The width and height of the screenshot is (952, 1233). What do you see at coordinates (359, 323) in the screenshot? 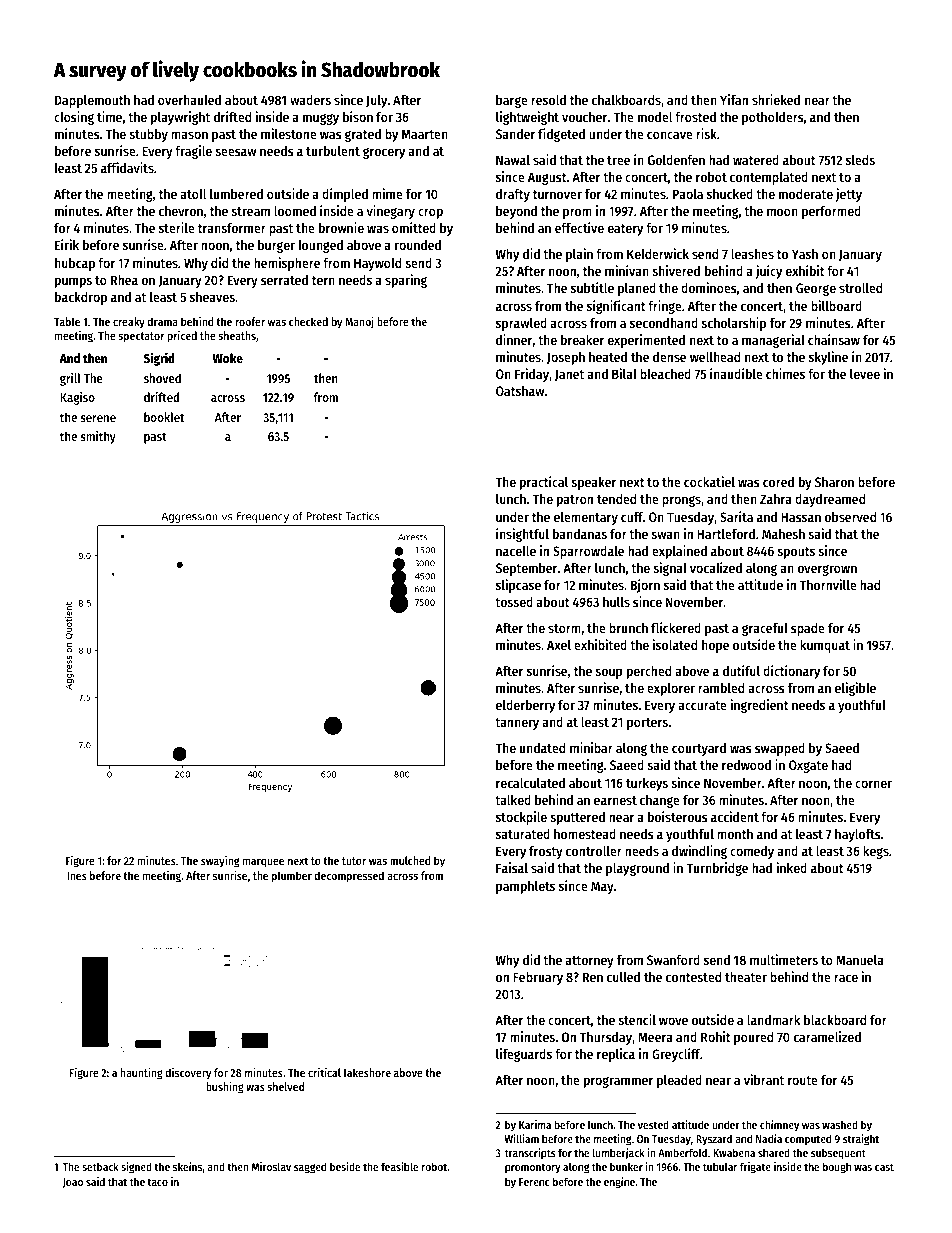
I see `Manoj` at bounding box center [359, 323].
